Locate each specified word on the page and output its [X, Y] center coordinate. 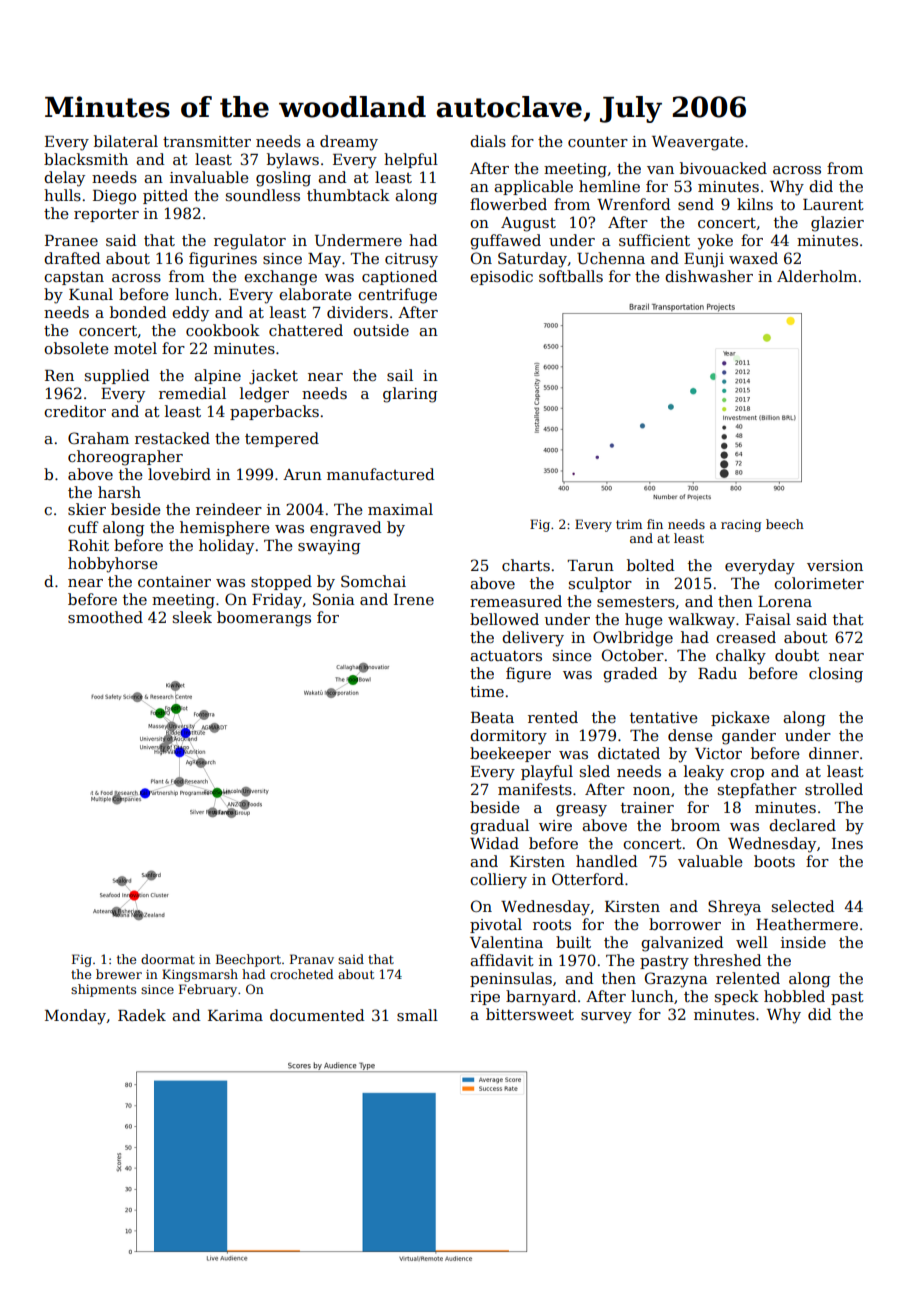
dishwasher [709, 276]
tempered [282, 439]
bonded [138, 312]
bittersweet [530, 1014]
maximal [400, 509]
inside [803, 942]
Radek [142, 1015]
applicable [533, 187]
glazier [837, 224]
